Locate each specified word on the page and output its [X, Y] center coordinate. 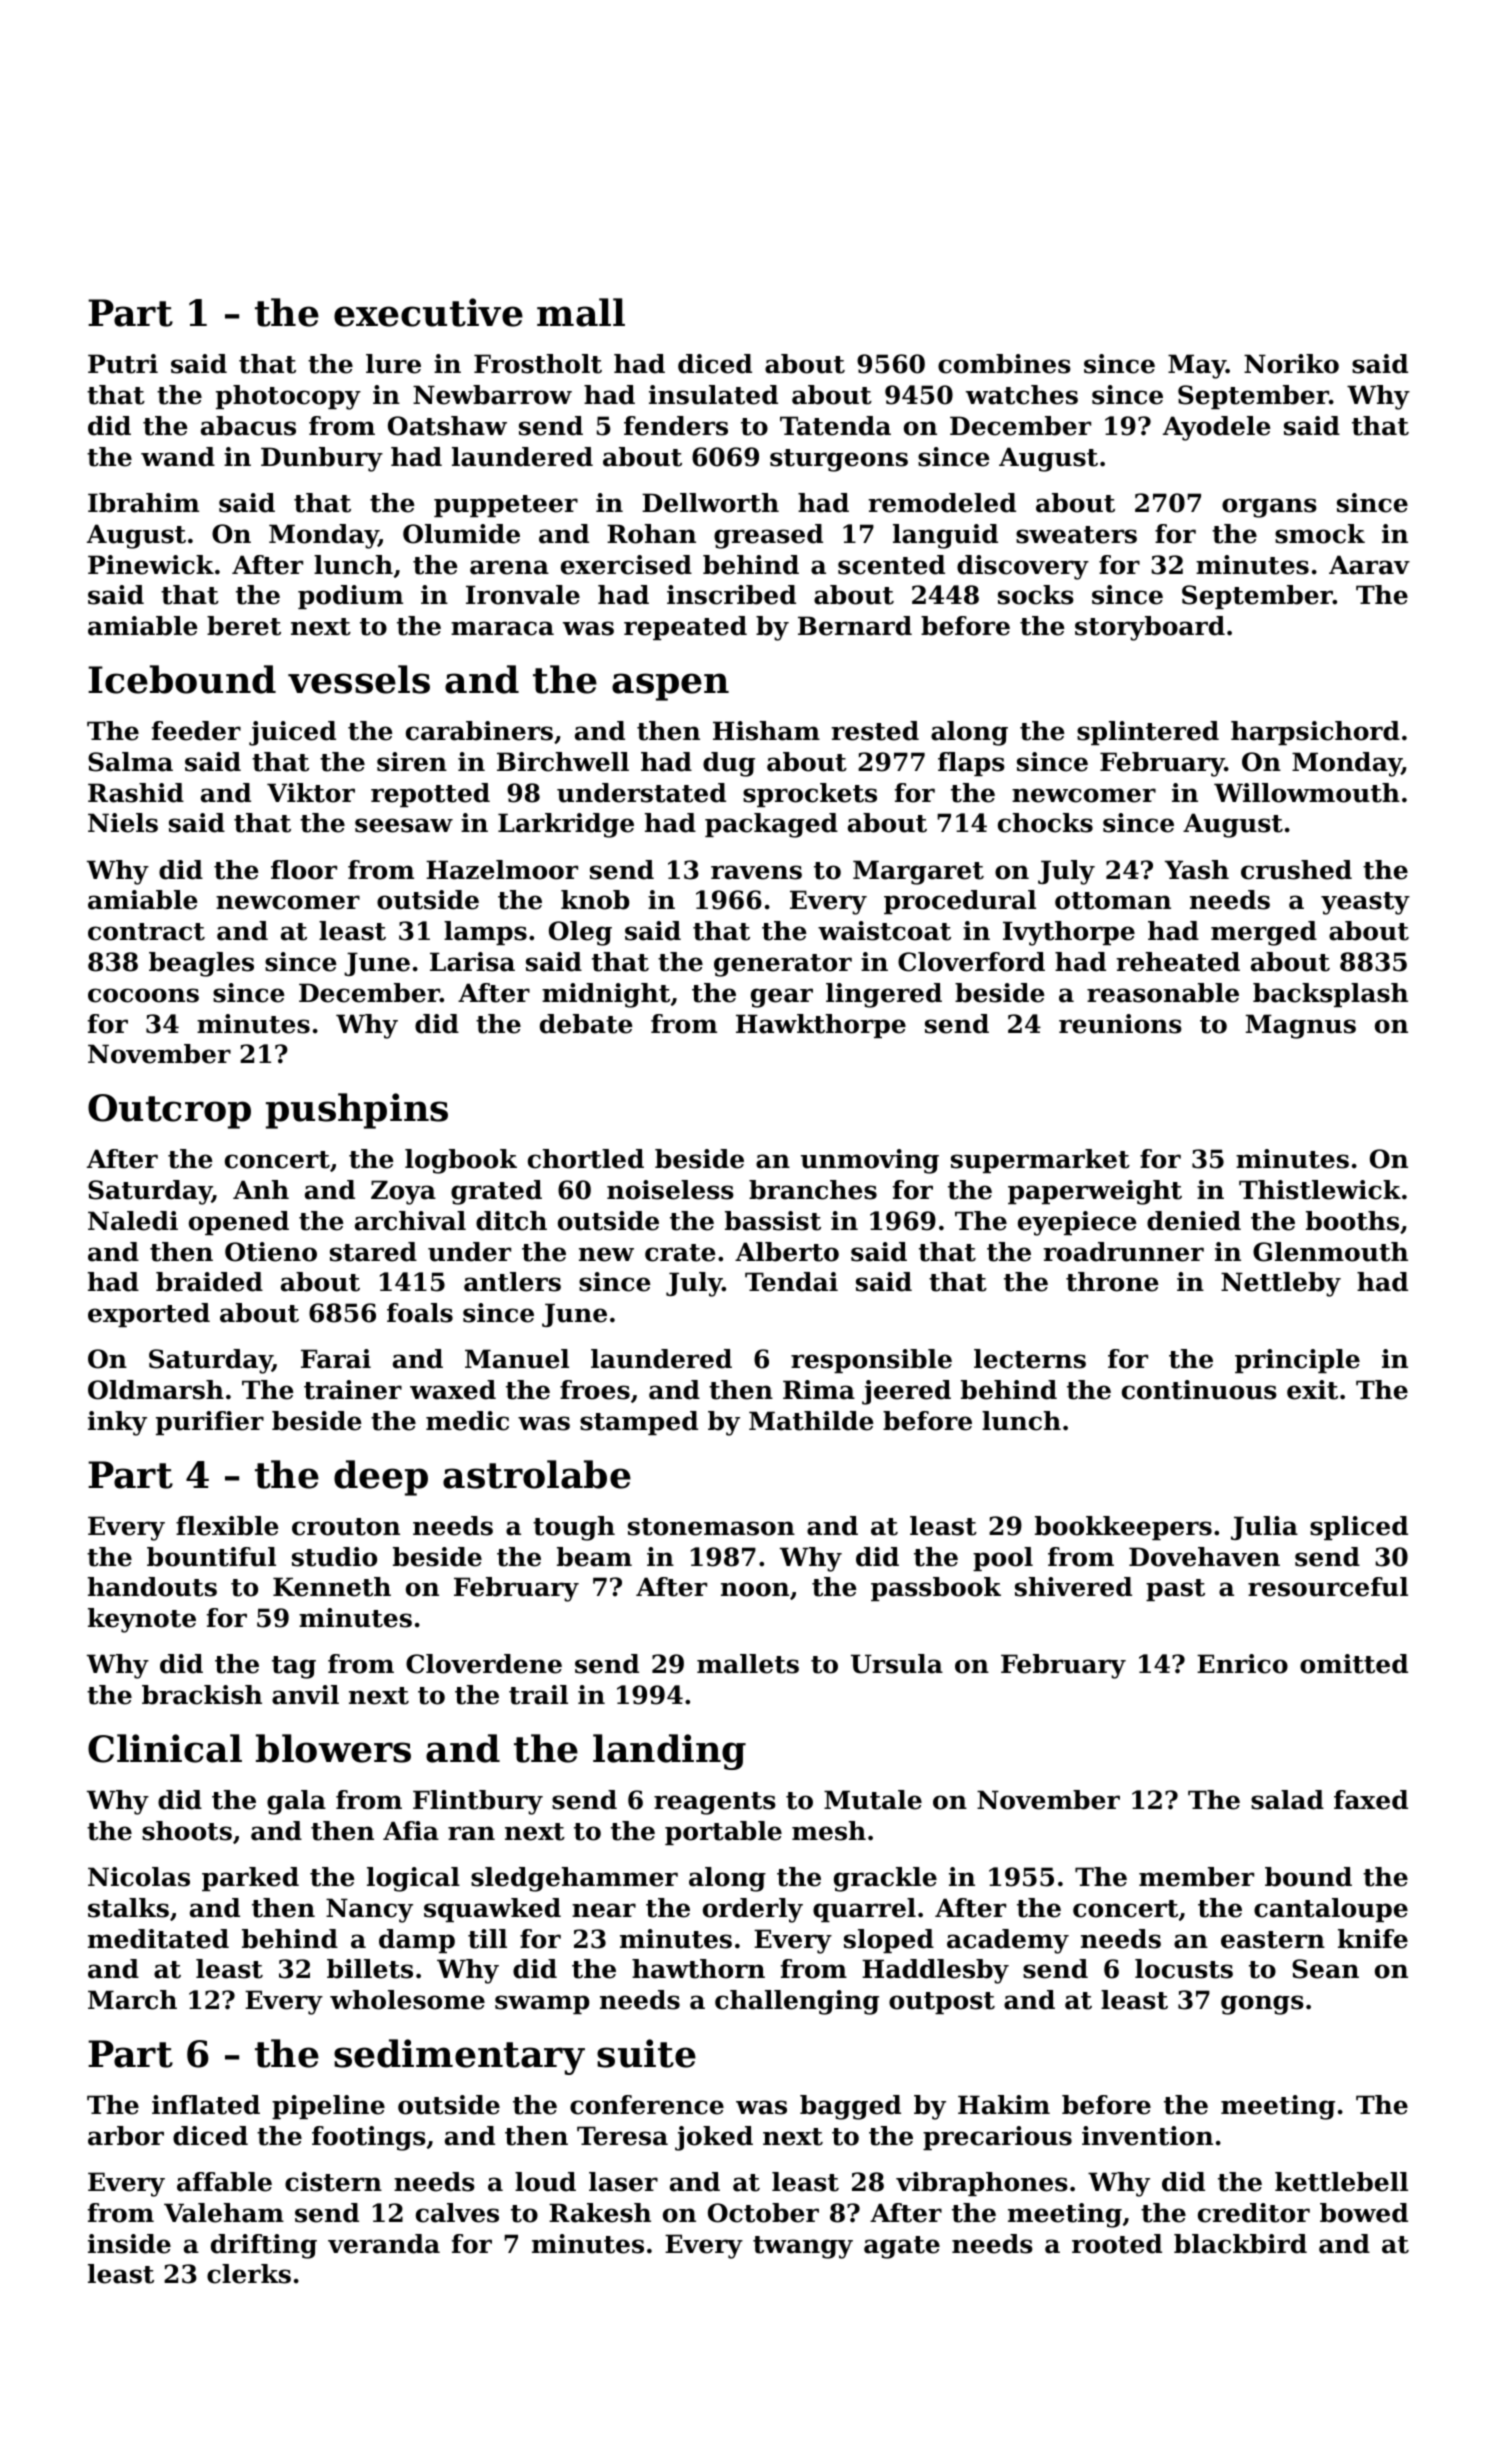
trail [538, 1695]
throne [1112, 1282]
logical [413, 1879]
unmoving [870, 1161]
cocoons [143, 995]
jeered [906, 1392]
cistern [333, 2182]
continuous [1199, 1390]
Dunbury [322, 459]
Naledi [133, 1221]
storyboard [1150, 628]
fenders [676, 426]
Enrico [1242, 1664]
